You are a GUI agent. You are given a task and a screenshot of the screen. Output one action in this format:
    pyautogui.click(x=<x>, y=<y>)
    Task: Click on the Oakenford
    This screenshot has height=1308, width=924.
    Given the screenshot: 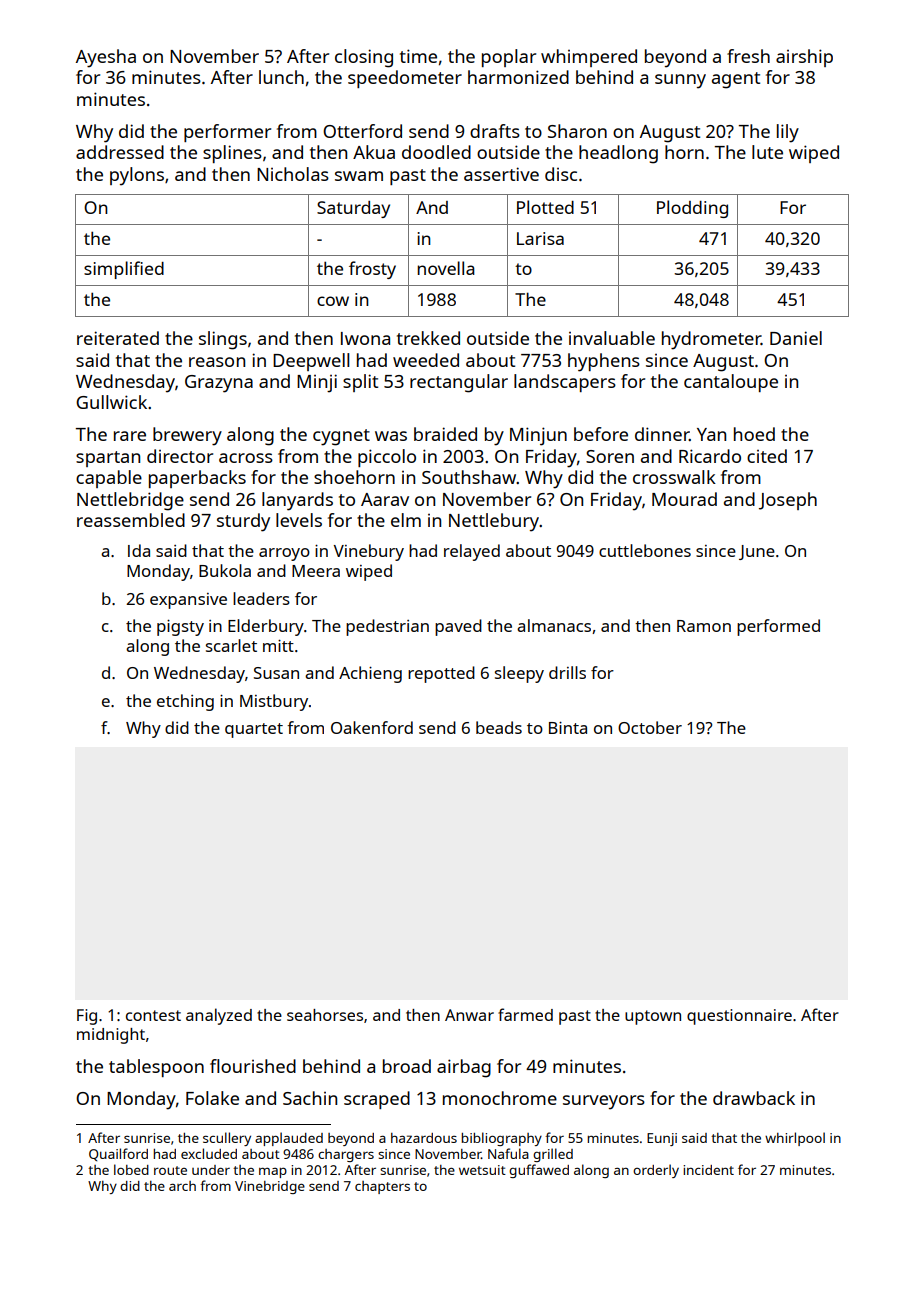 What is the action you would take?
    pyautogui.click(x=372, y=727)
